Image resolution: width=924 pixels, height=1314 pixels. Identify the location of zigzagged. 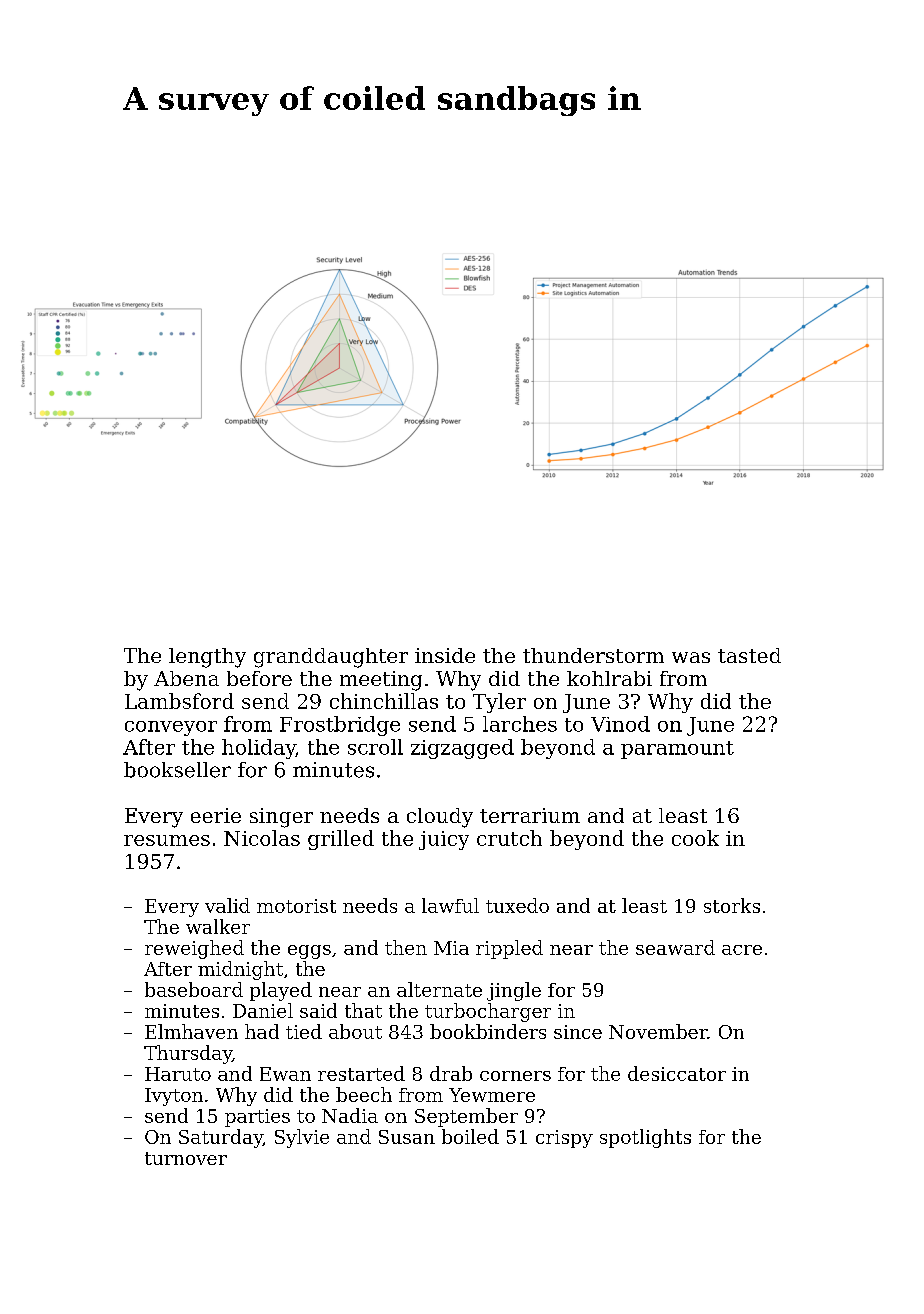
(462, 749).
